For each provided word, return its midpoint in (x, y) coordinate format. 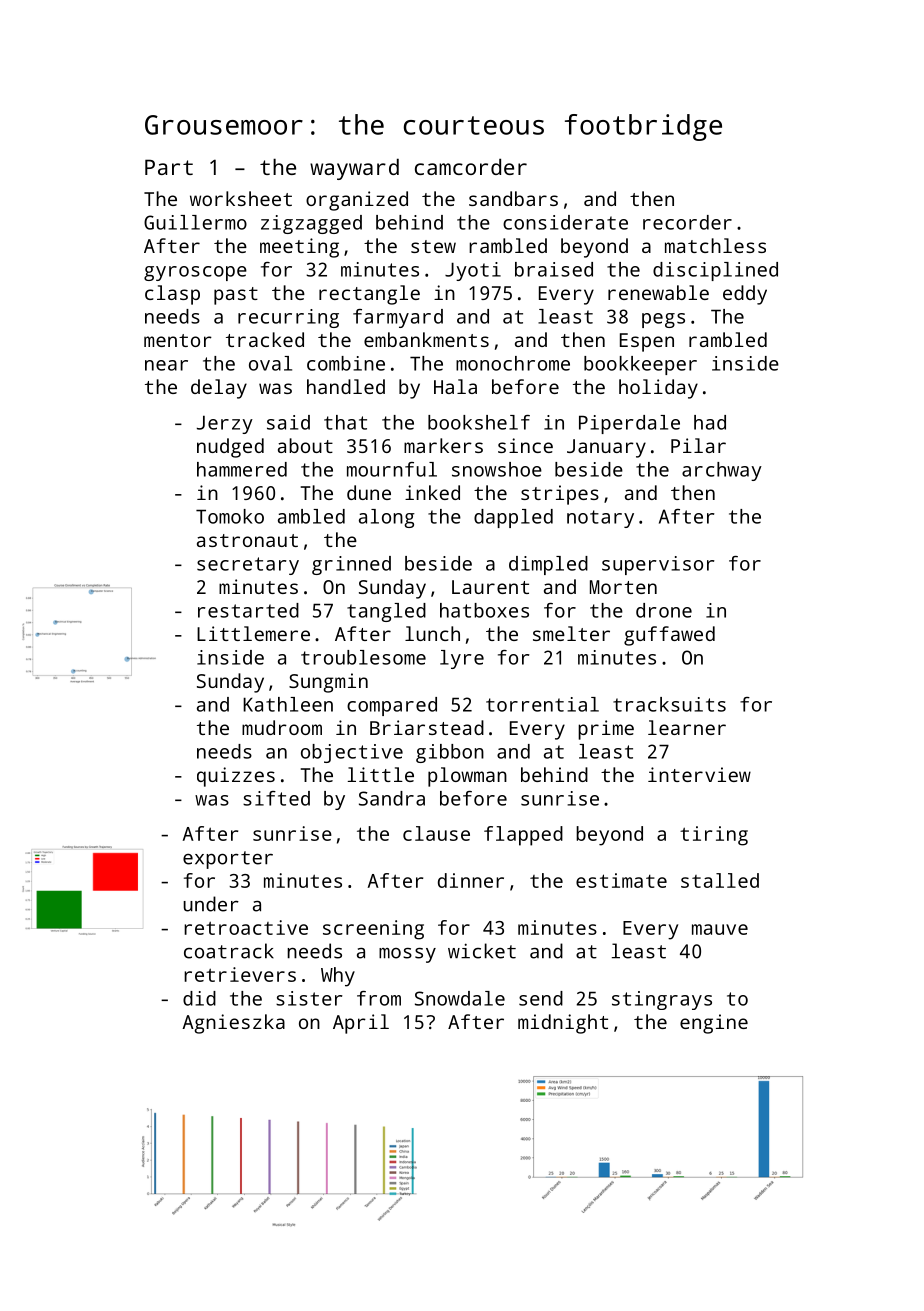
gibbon (450, 753)
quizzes (236, 777)
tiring (714, 836)
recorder (687, 222)
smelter (571, 633)
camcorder (471, 166)
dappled (513, 518)
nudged (230, 448)
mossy (407, 955)
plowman (467, 777)
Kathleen (288, 704)
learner (687, 727)
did (199, 998)
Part (169, 167)
